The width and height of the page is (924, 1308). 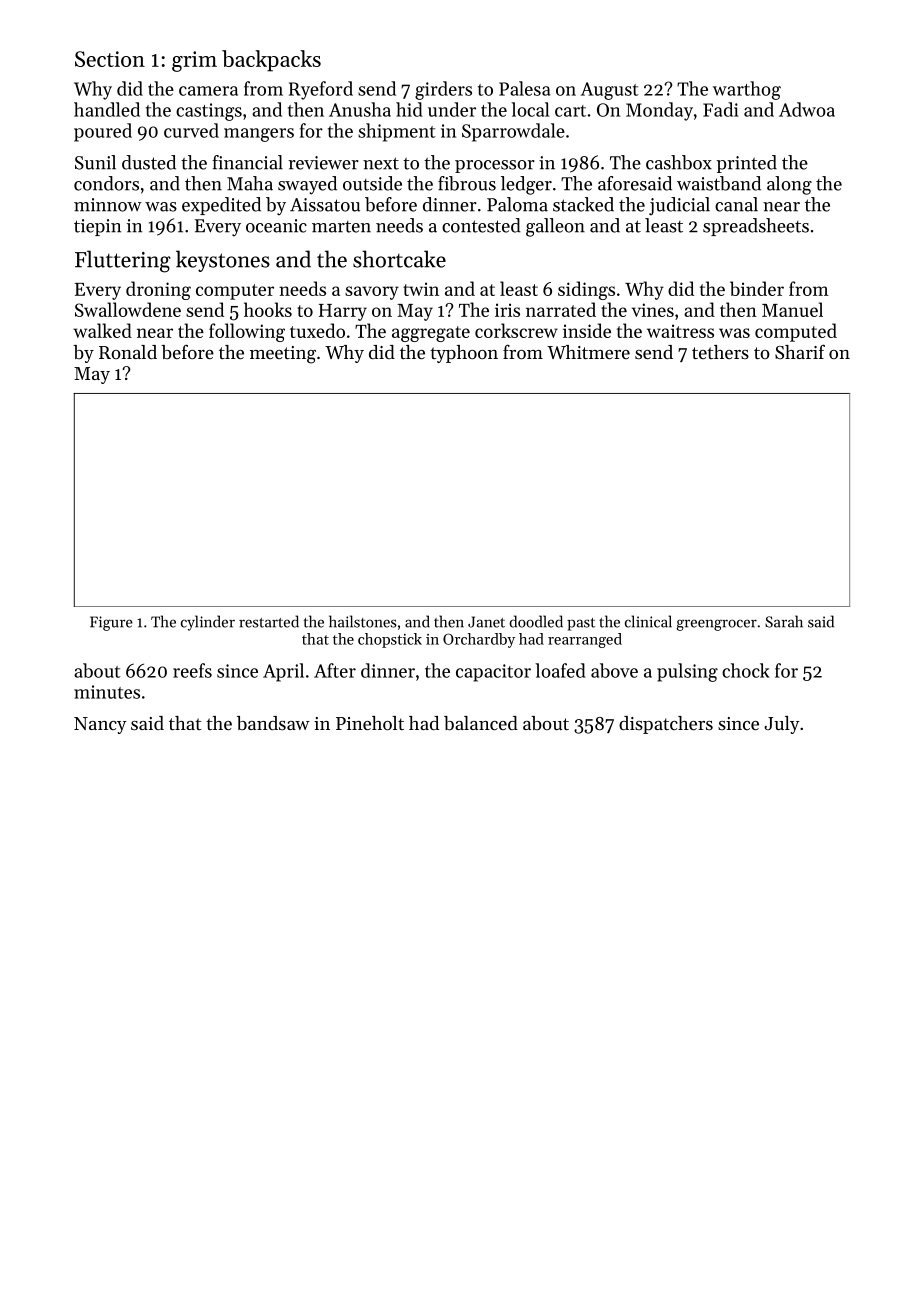 What do you see at coordinates (756, 227) in the page?
I see `spreadsheets` at bounding box center [756, 227].
